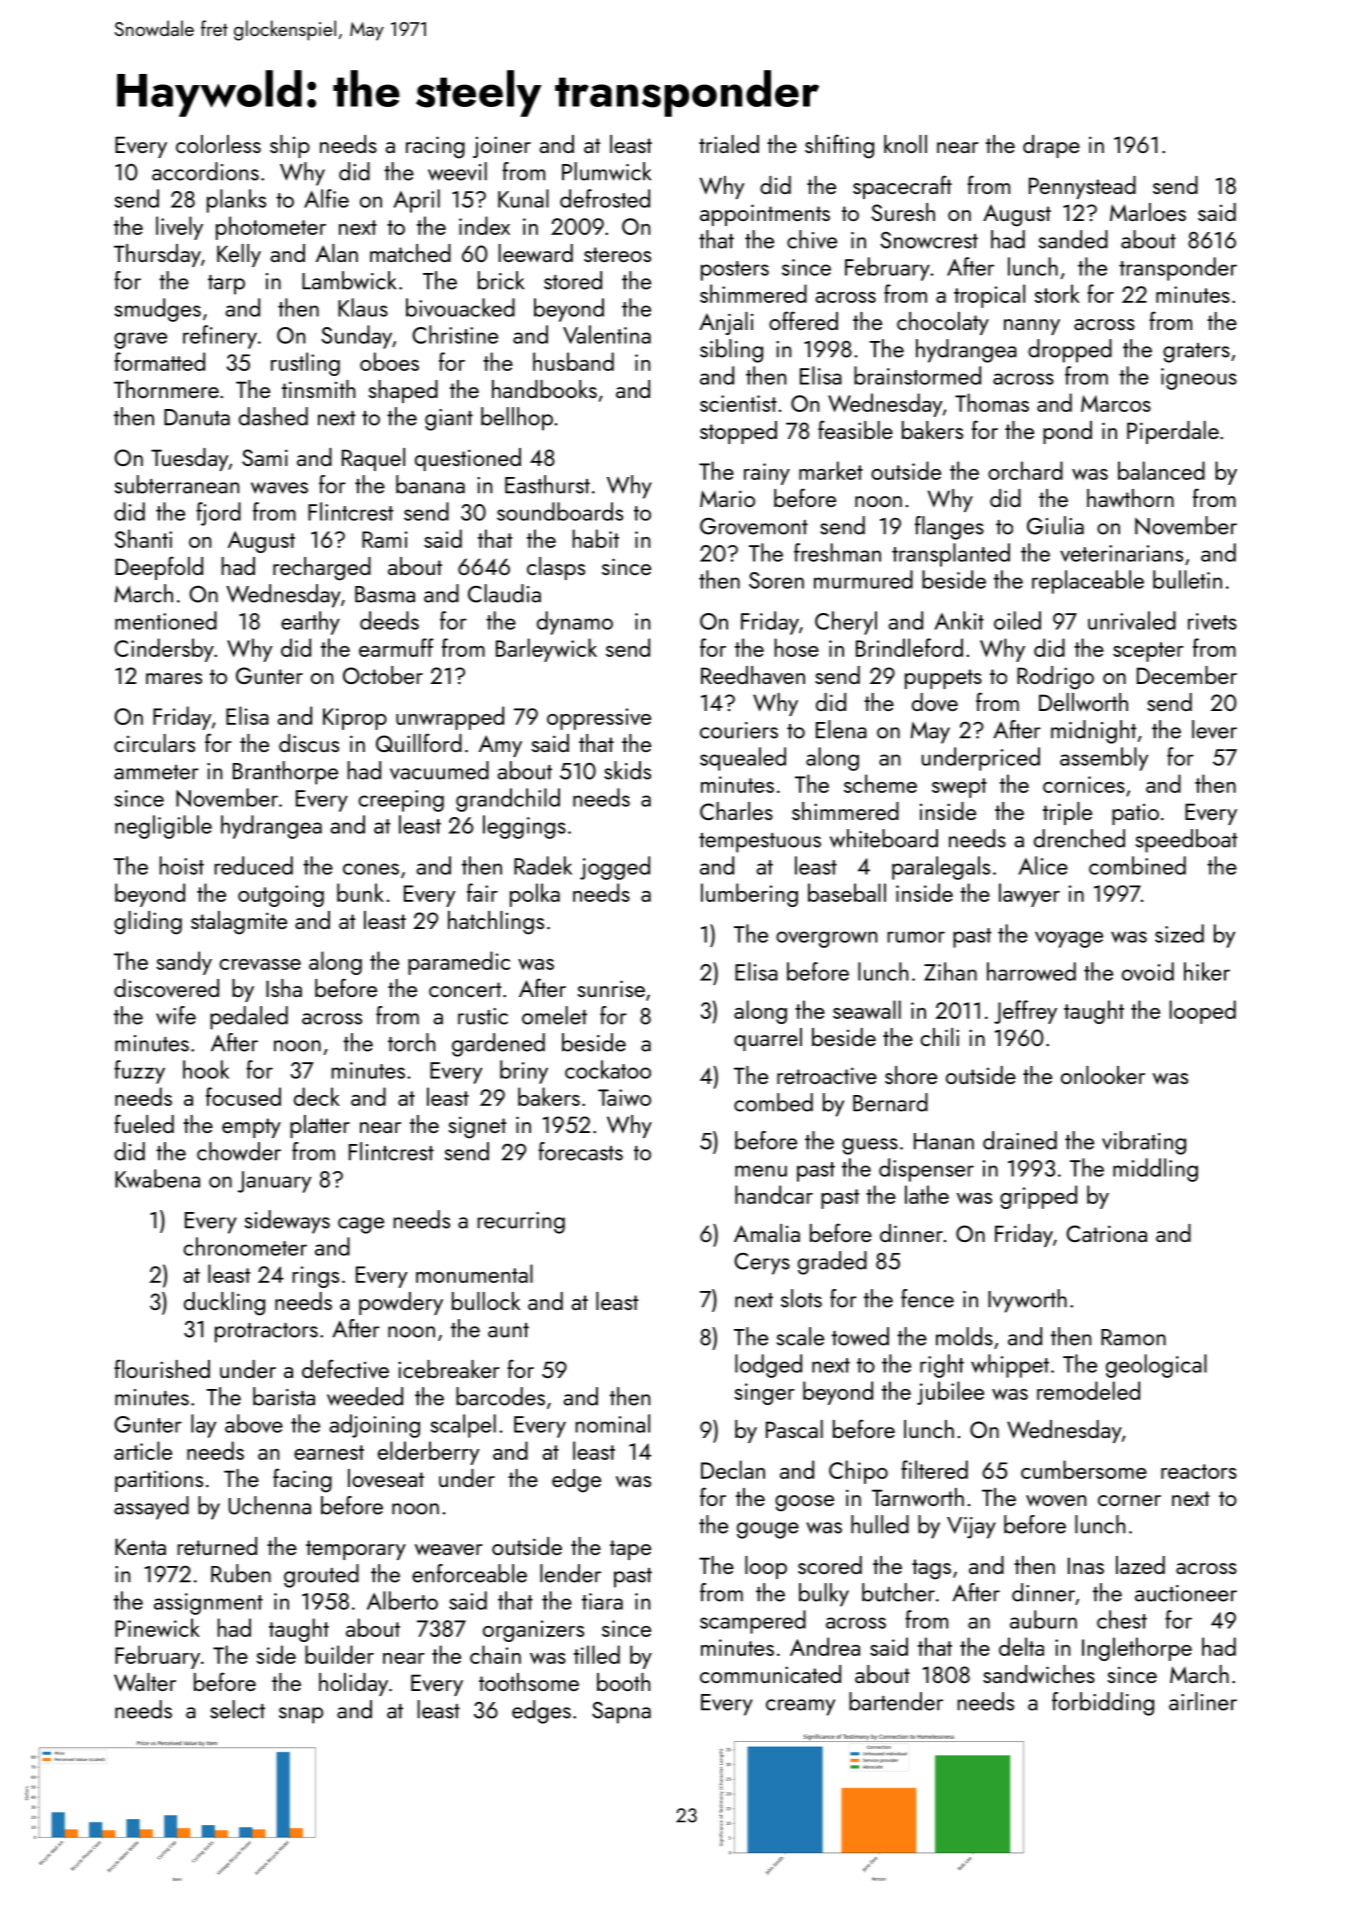  Describe the element at coordinates (435, 147) in the screenshot. I see `racing` at that location.
